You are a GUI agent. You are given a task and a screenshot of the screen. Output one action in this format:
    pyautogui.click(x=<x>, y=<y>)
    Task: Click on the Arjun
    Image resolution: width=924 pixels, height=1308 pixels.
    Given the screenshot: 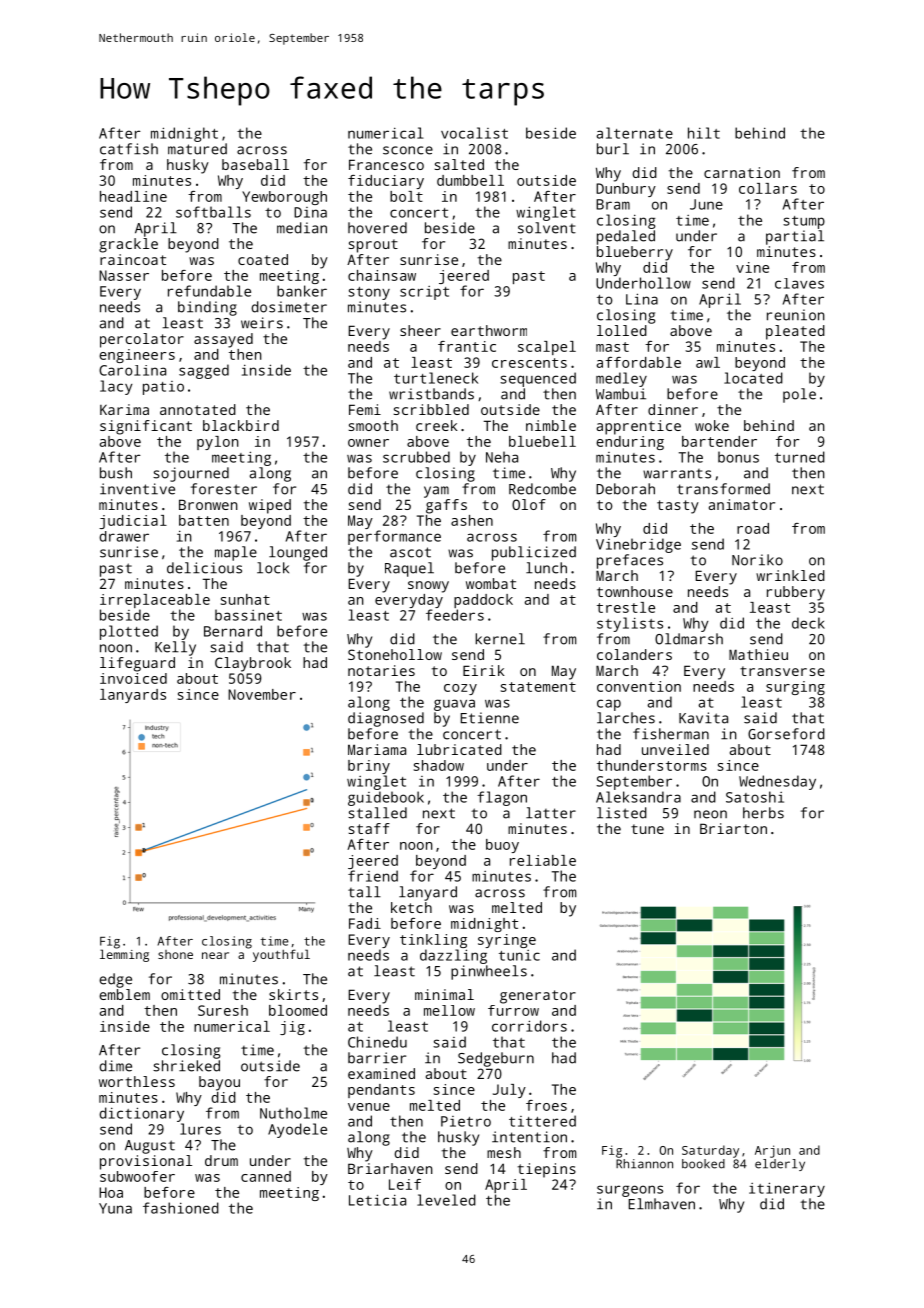 What is the action you would take?
    pyautogui.click(x=772, y=1151)
